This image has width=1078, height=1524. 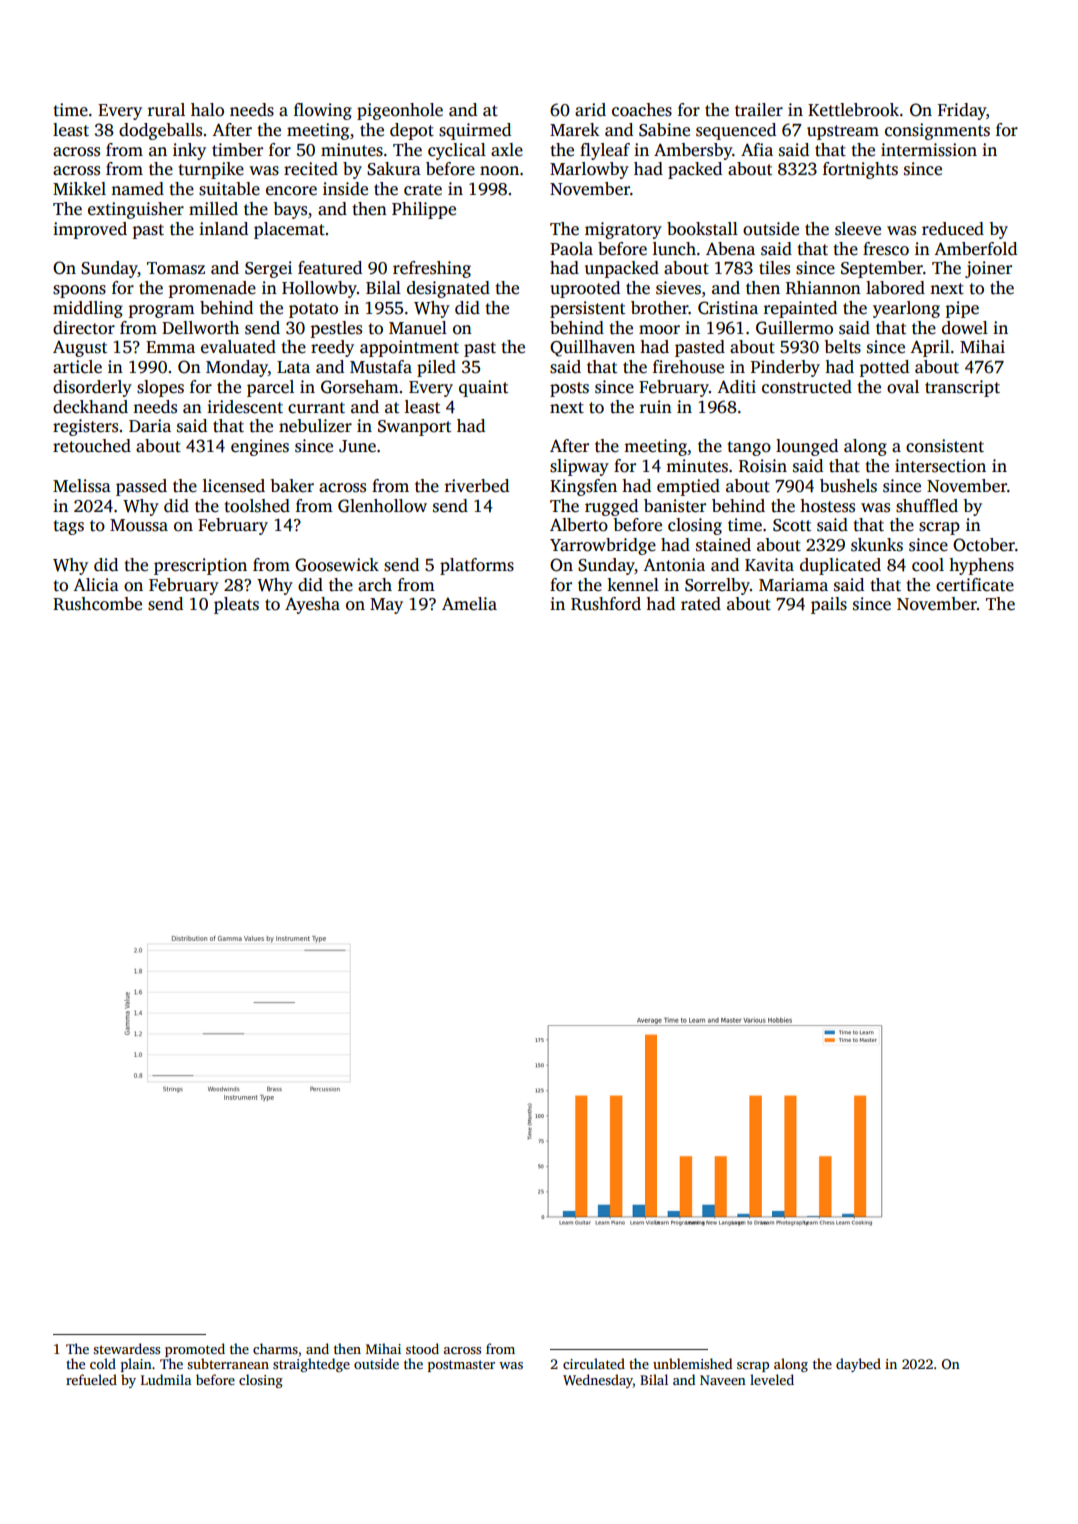 What do you see at coordinates (937, 131) in the image?
I see `consignments` at bounding box center [937, 131].
